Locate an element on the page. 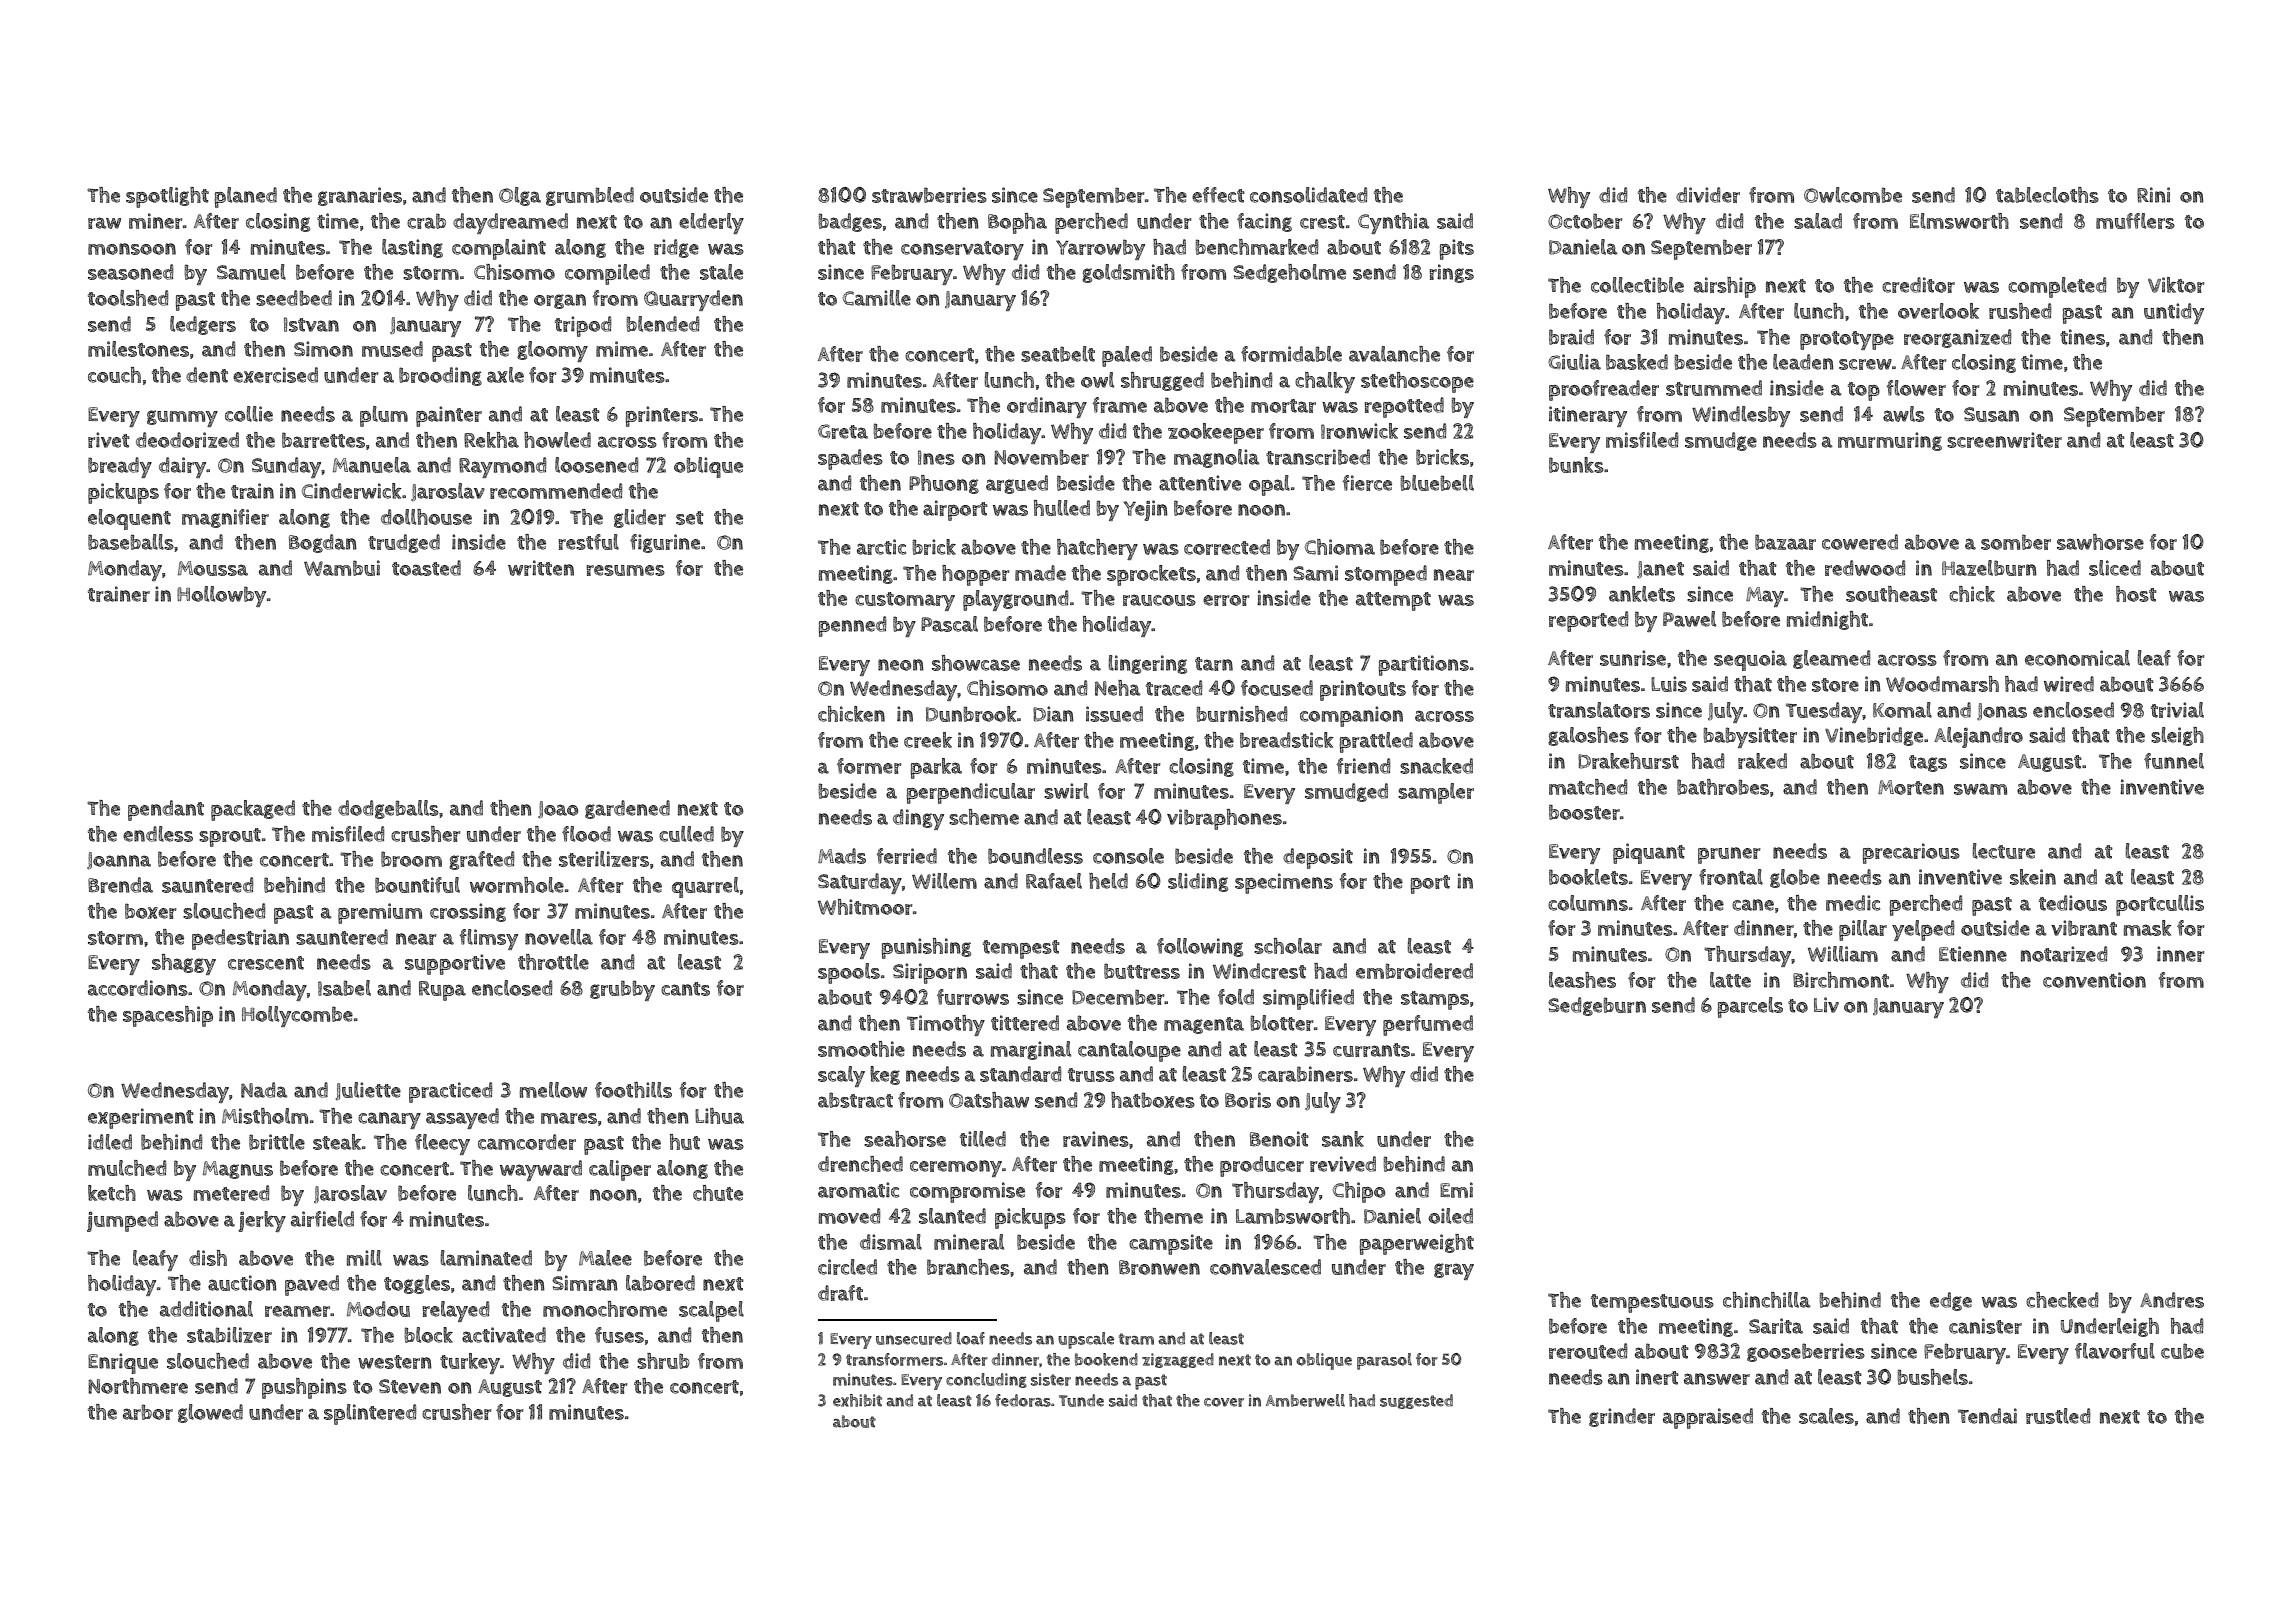 Image resolution: width=2292 pixels, height=1620 pixels. funnel is located at coordinates (2174, 761).
